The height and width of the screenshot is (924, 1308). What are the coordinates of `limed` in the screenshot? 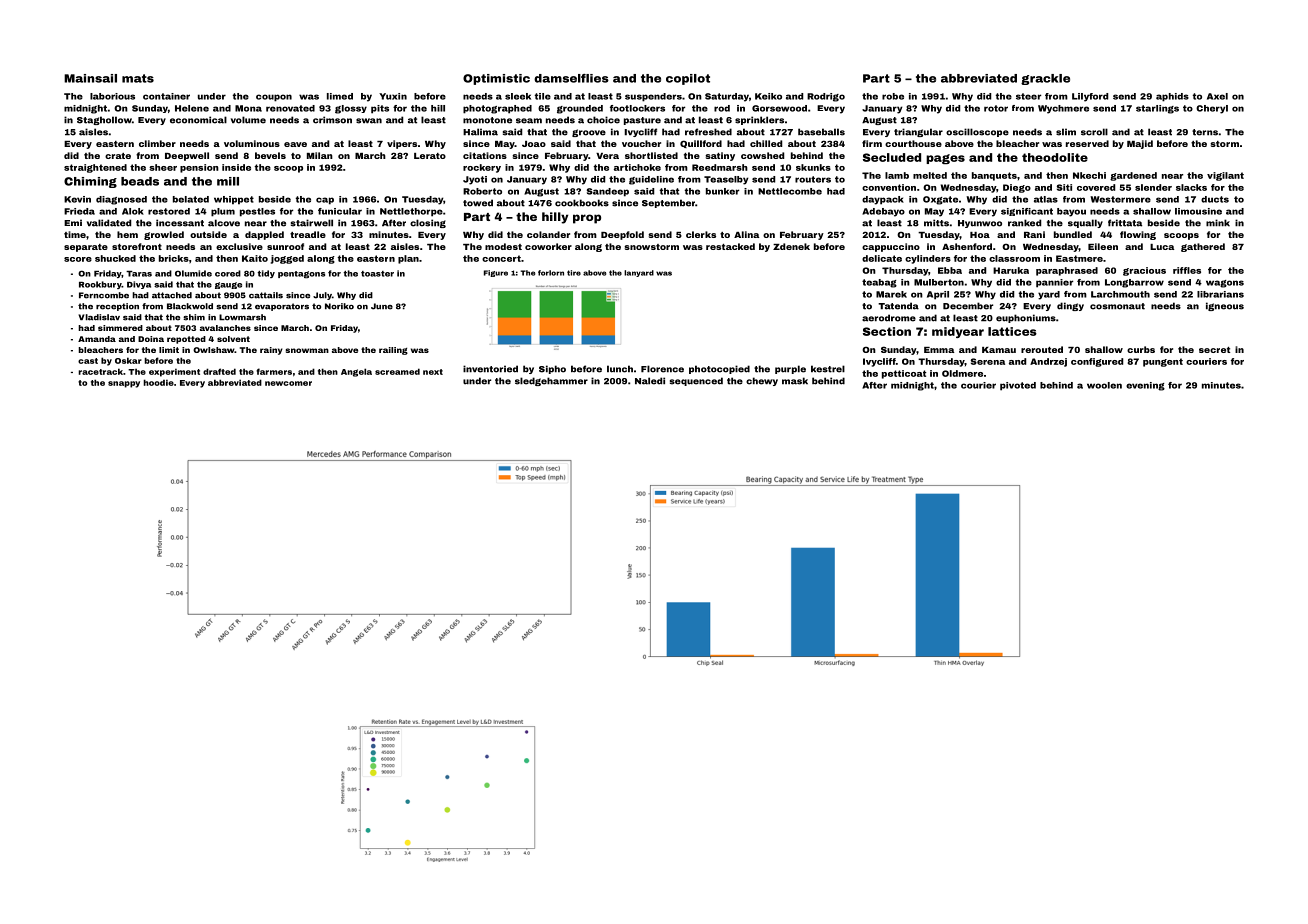 It's located at (340, 96).
